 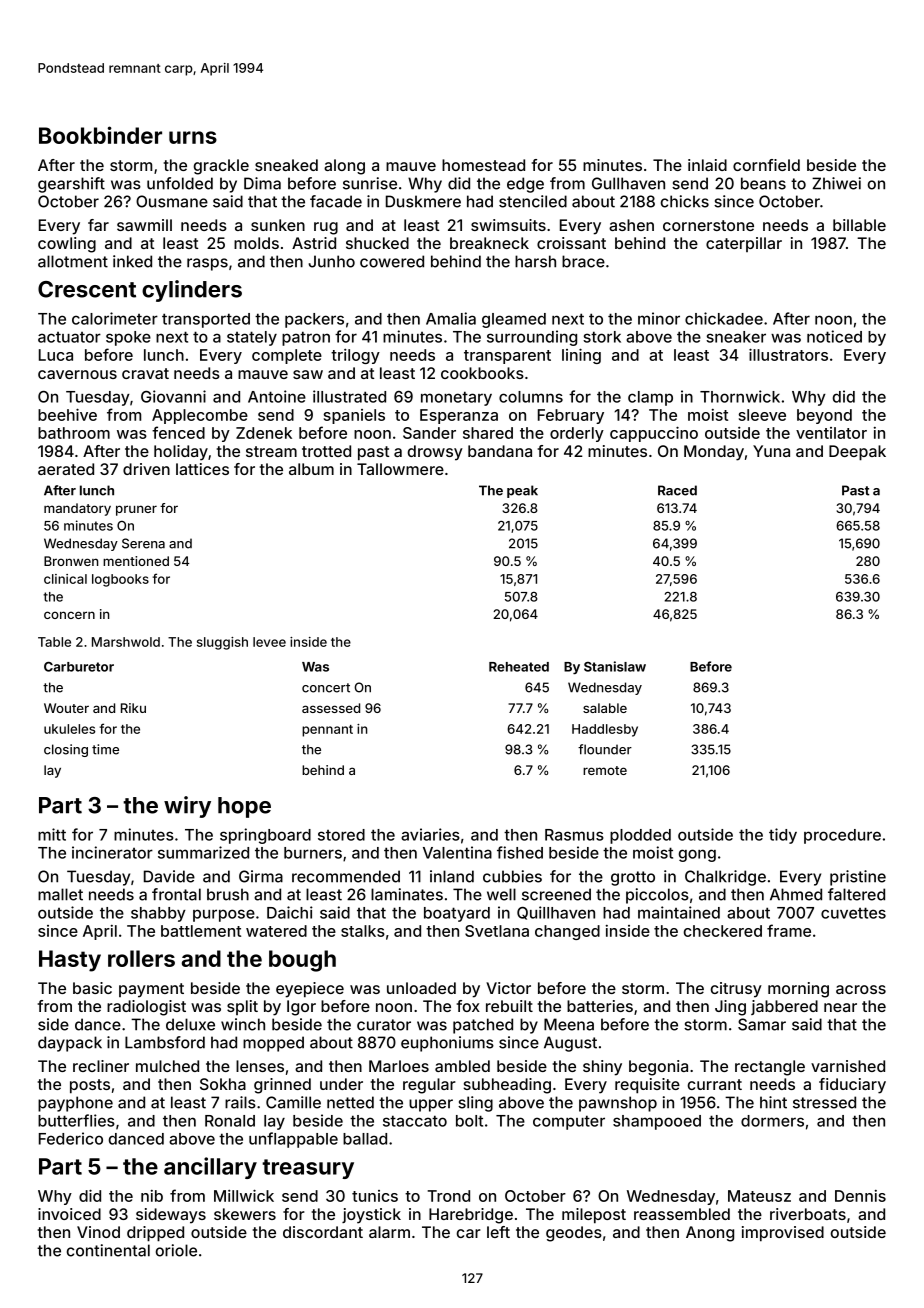 I want to click on Amalia, so click(x=451, y=318).
